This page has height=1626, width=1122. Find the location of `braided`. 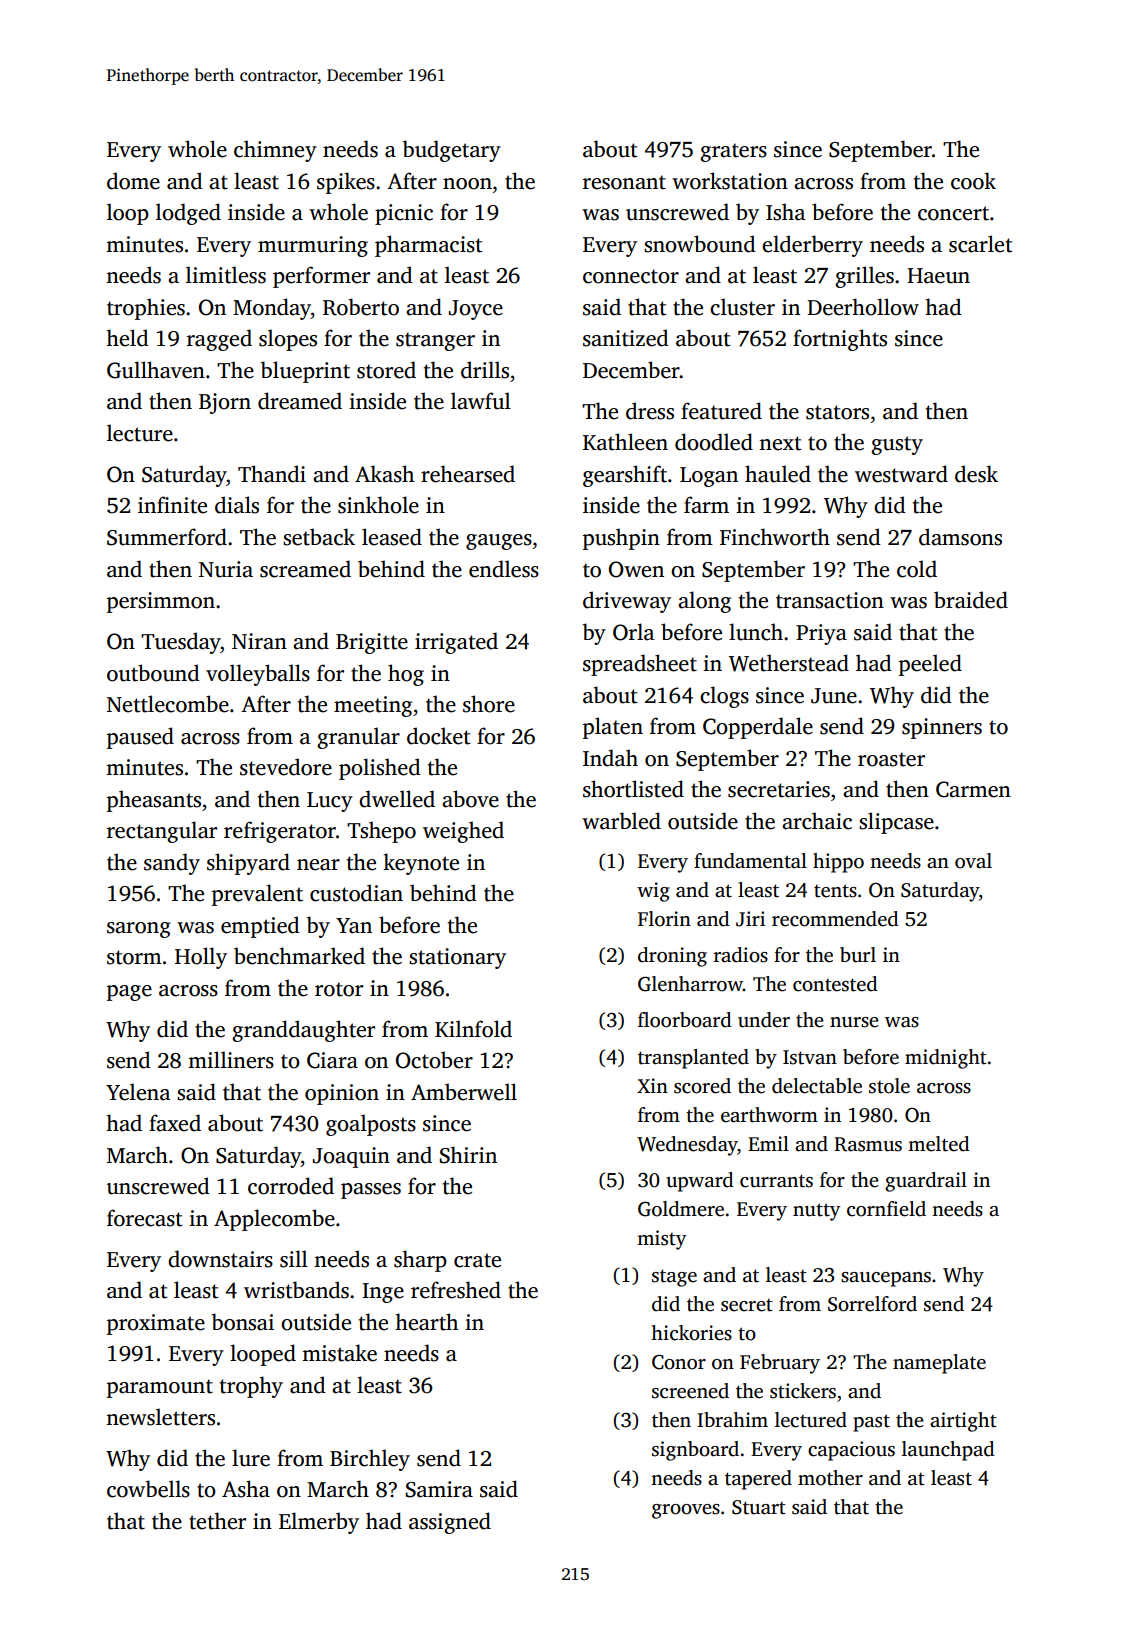

braided is located at coordinates (971, 600).
